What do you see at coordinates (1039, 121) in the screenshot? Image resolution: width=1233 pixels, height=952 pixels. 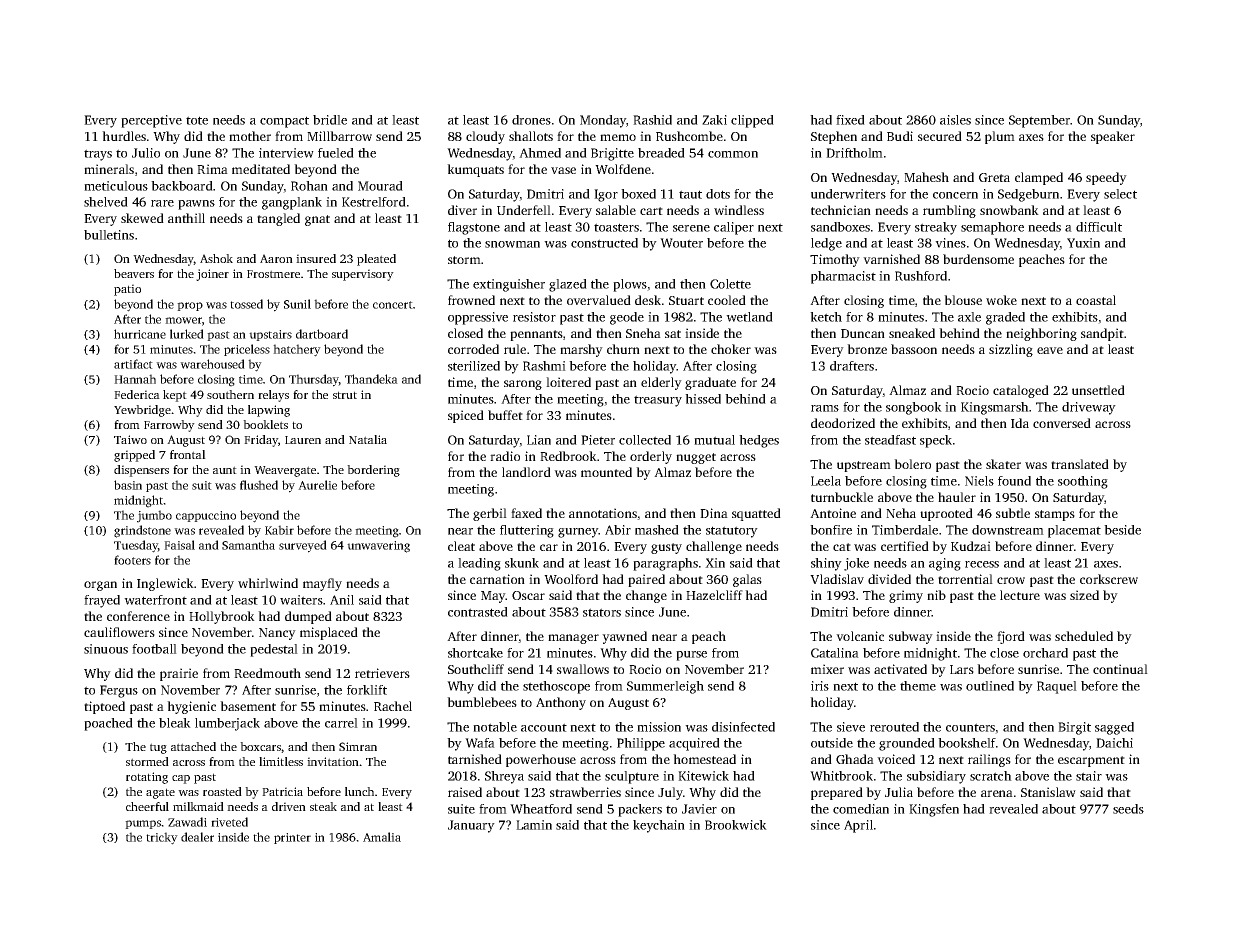 I see `September` at bounding box center [1039, 121].
